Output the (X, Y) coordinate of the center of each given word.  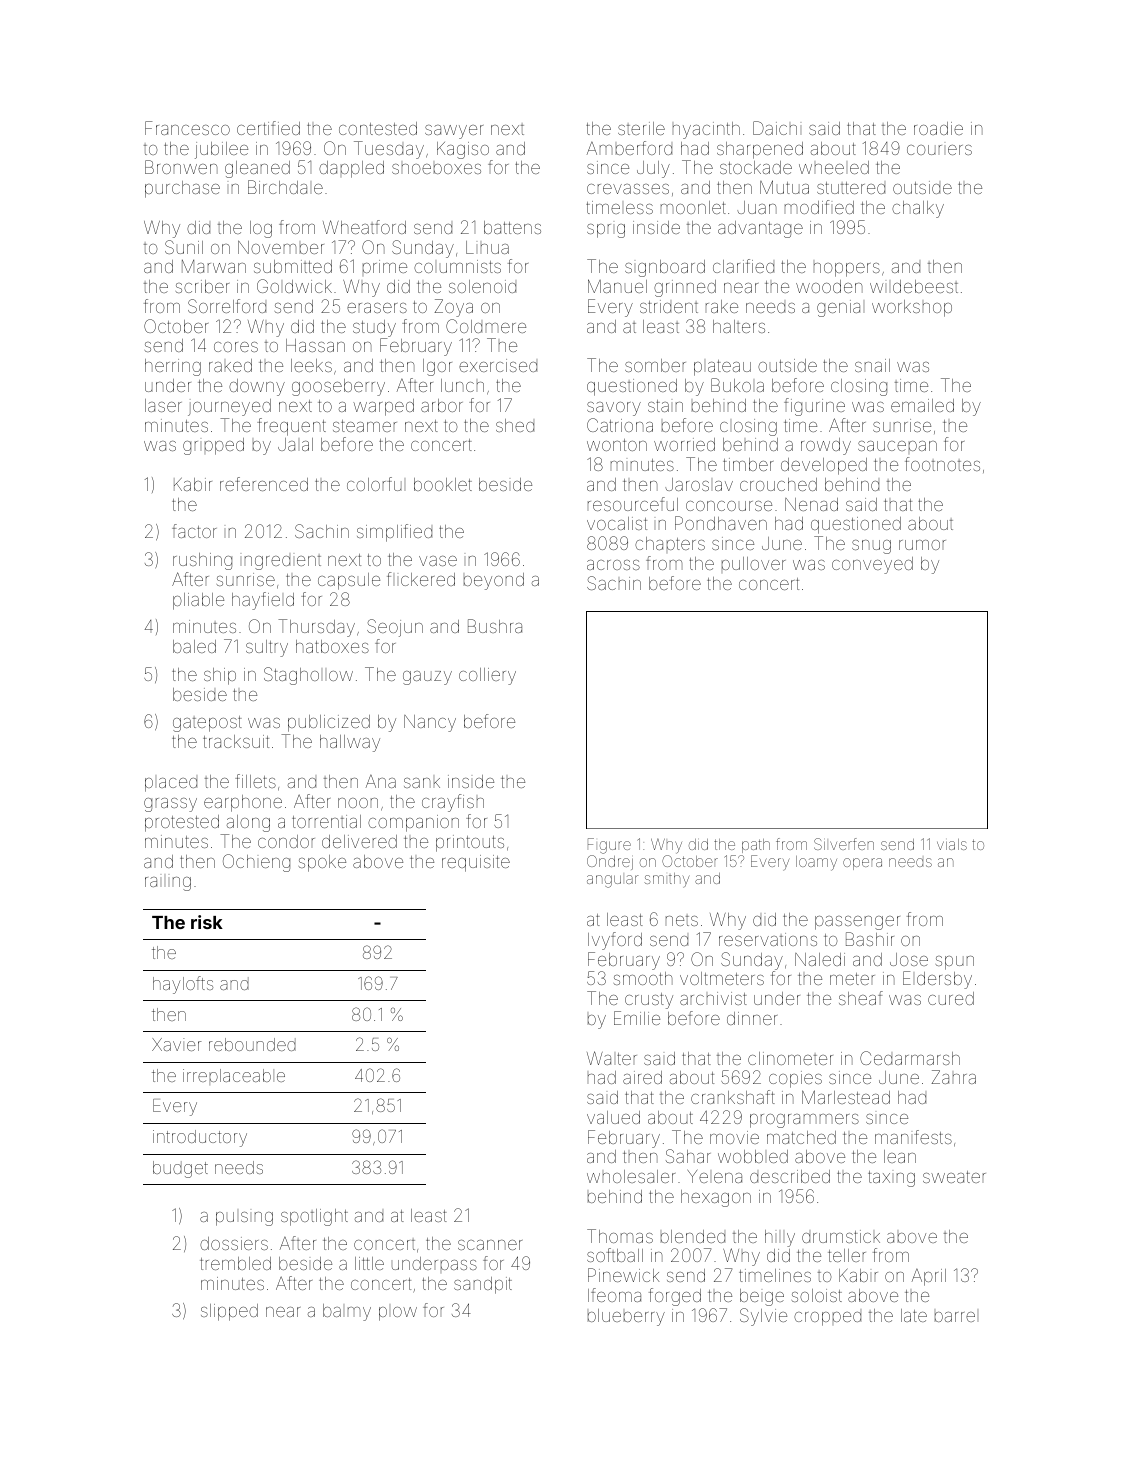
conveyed (872, 565)
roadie (938, 128)
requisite (476, 863)
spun (955, 963)
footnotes (942, 464)
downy (257, 387)
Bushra (495, 626)
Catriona (620, 425)
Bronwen (181, 167)
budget (180, 1169)
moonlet (693, 207)
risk (207, 922)
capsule (349, 581)
